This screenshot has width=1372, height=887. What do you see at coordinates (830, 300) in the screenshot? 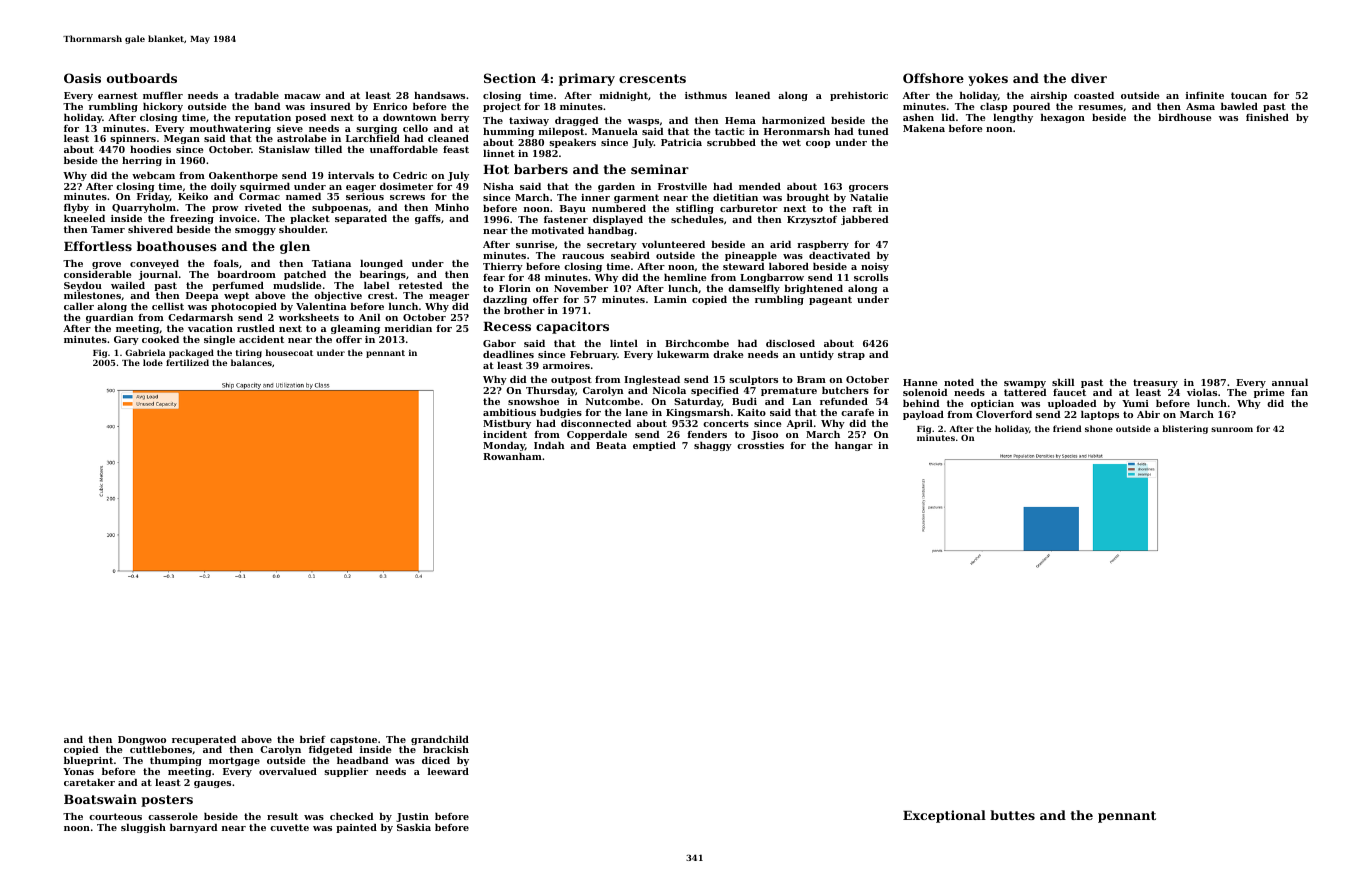
I see `pageant` at bounding box center [830, 300].
